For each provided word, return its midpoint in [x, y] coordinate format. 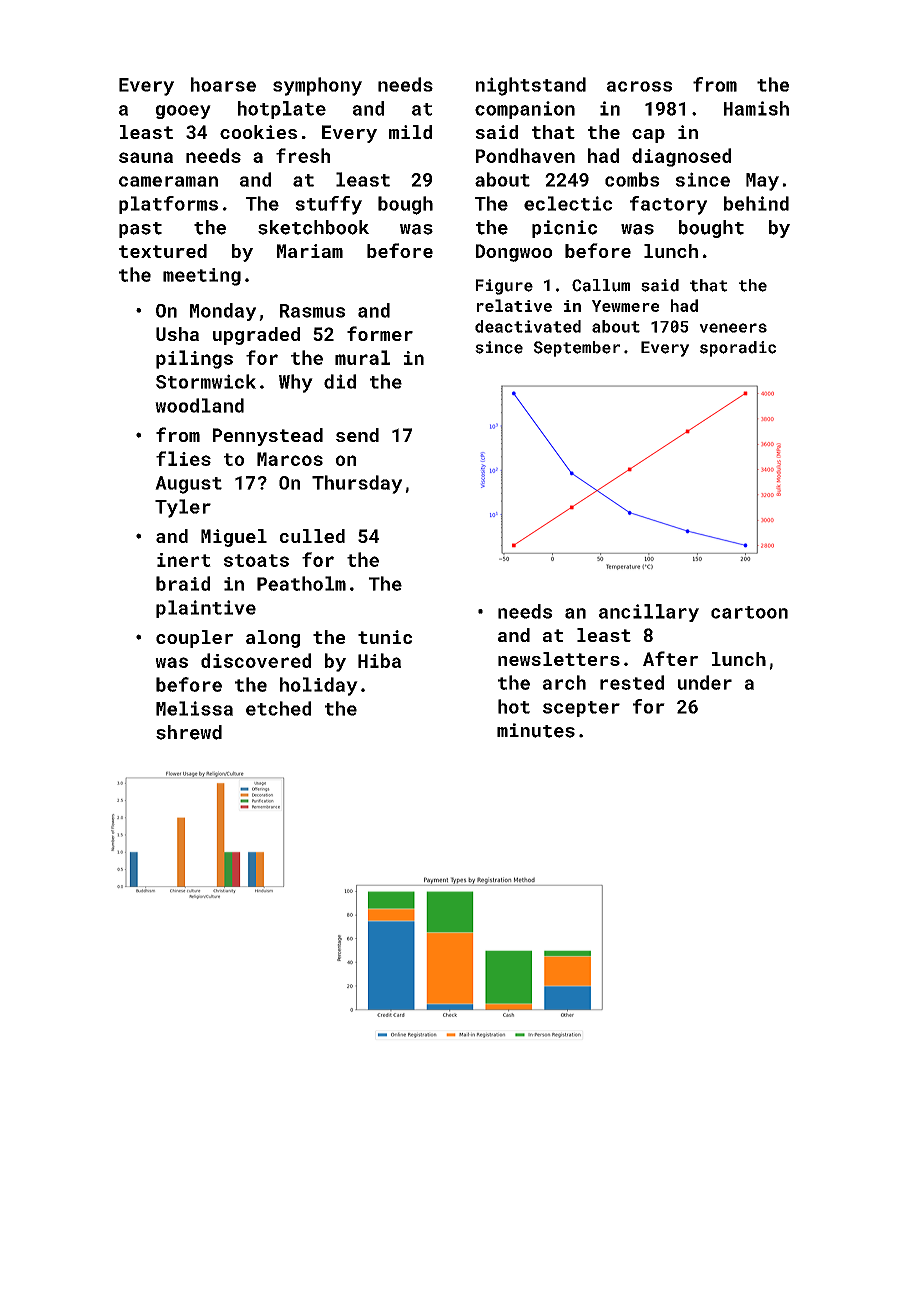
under [705, 682]
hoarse [223, 84]
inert [184, 560]
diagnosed [681, 157]
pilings [194, 359]
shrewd [189, 732]
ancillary [649, 613]
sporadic [738, 349]
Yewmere [625, 306]
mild [410, 132]
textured [163, 251]
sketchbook [313, 227]
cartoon [749, 612]
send [357, 435]
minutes [536, 730]
